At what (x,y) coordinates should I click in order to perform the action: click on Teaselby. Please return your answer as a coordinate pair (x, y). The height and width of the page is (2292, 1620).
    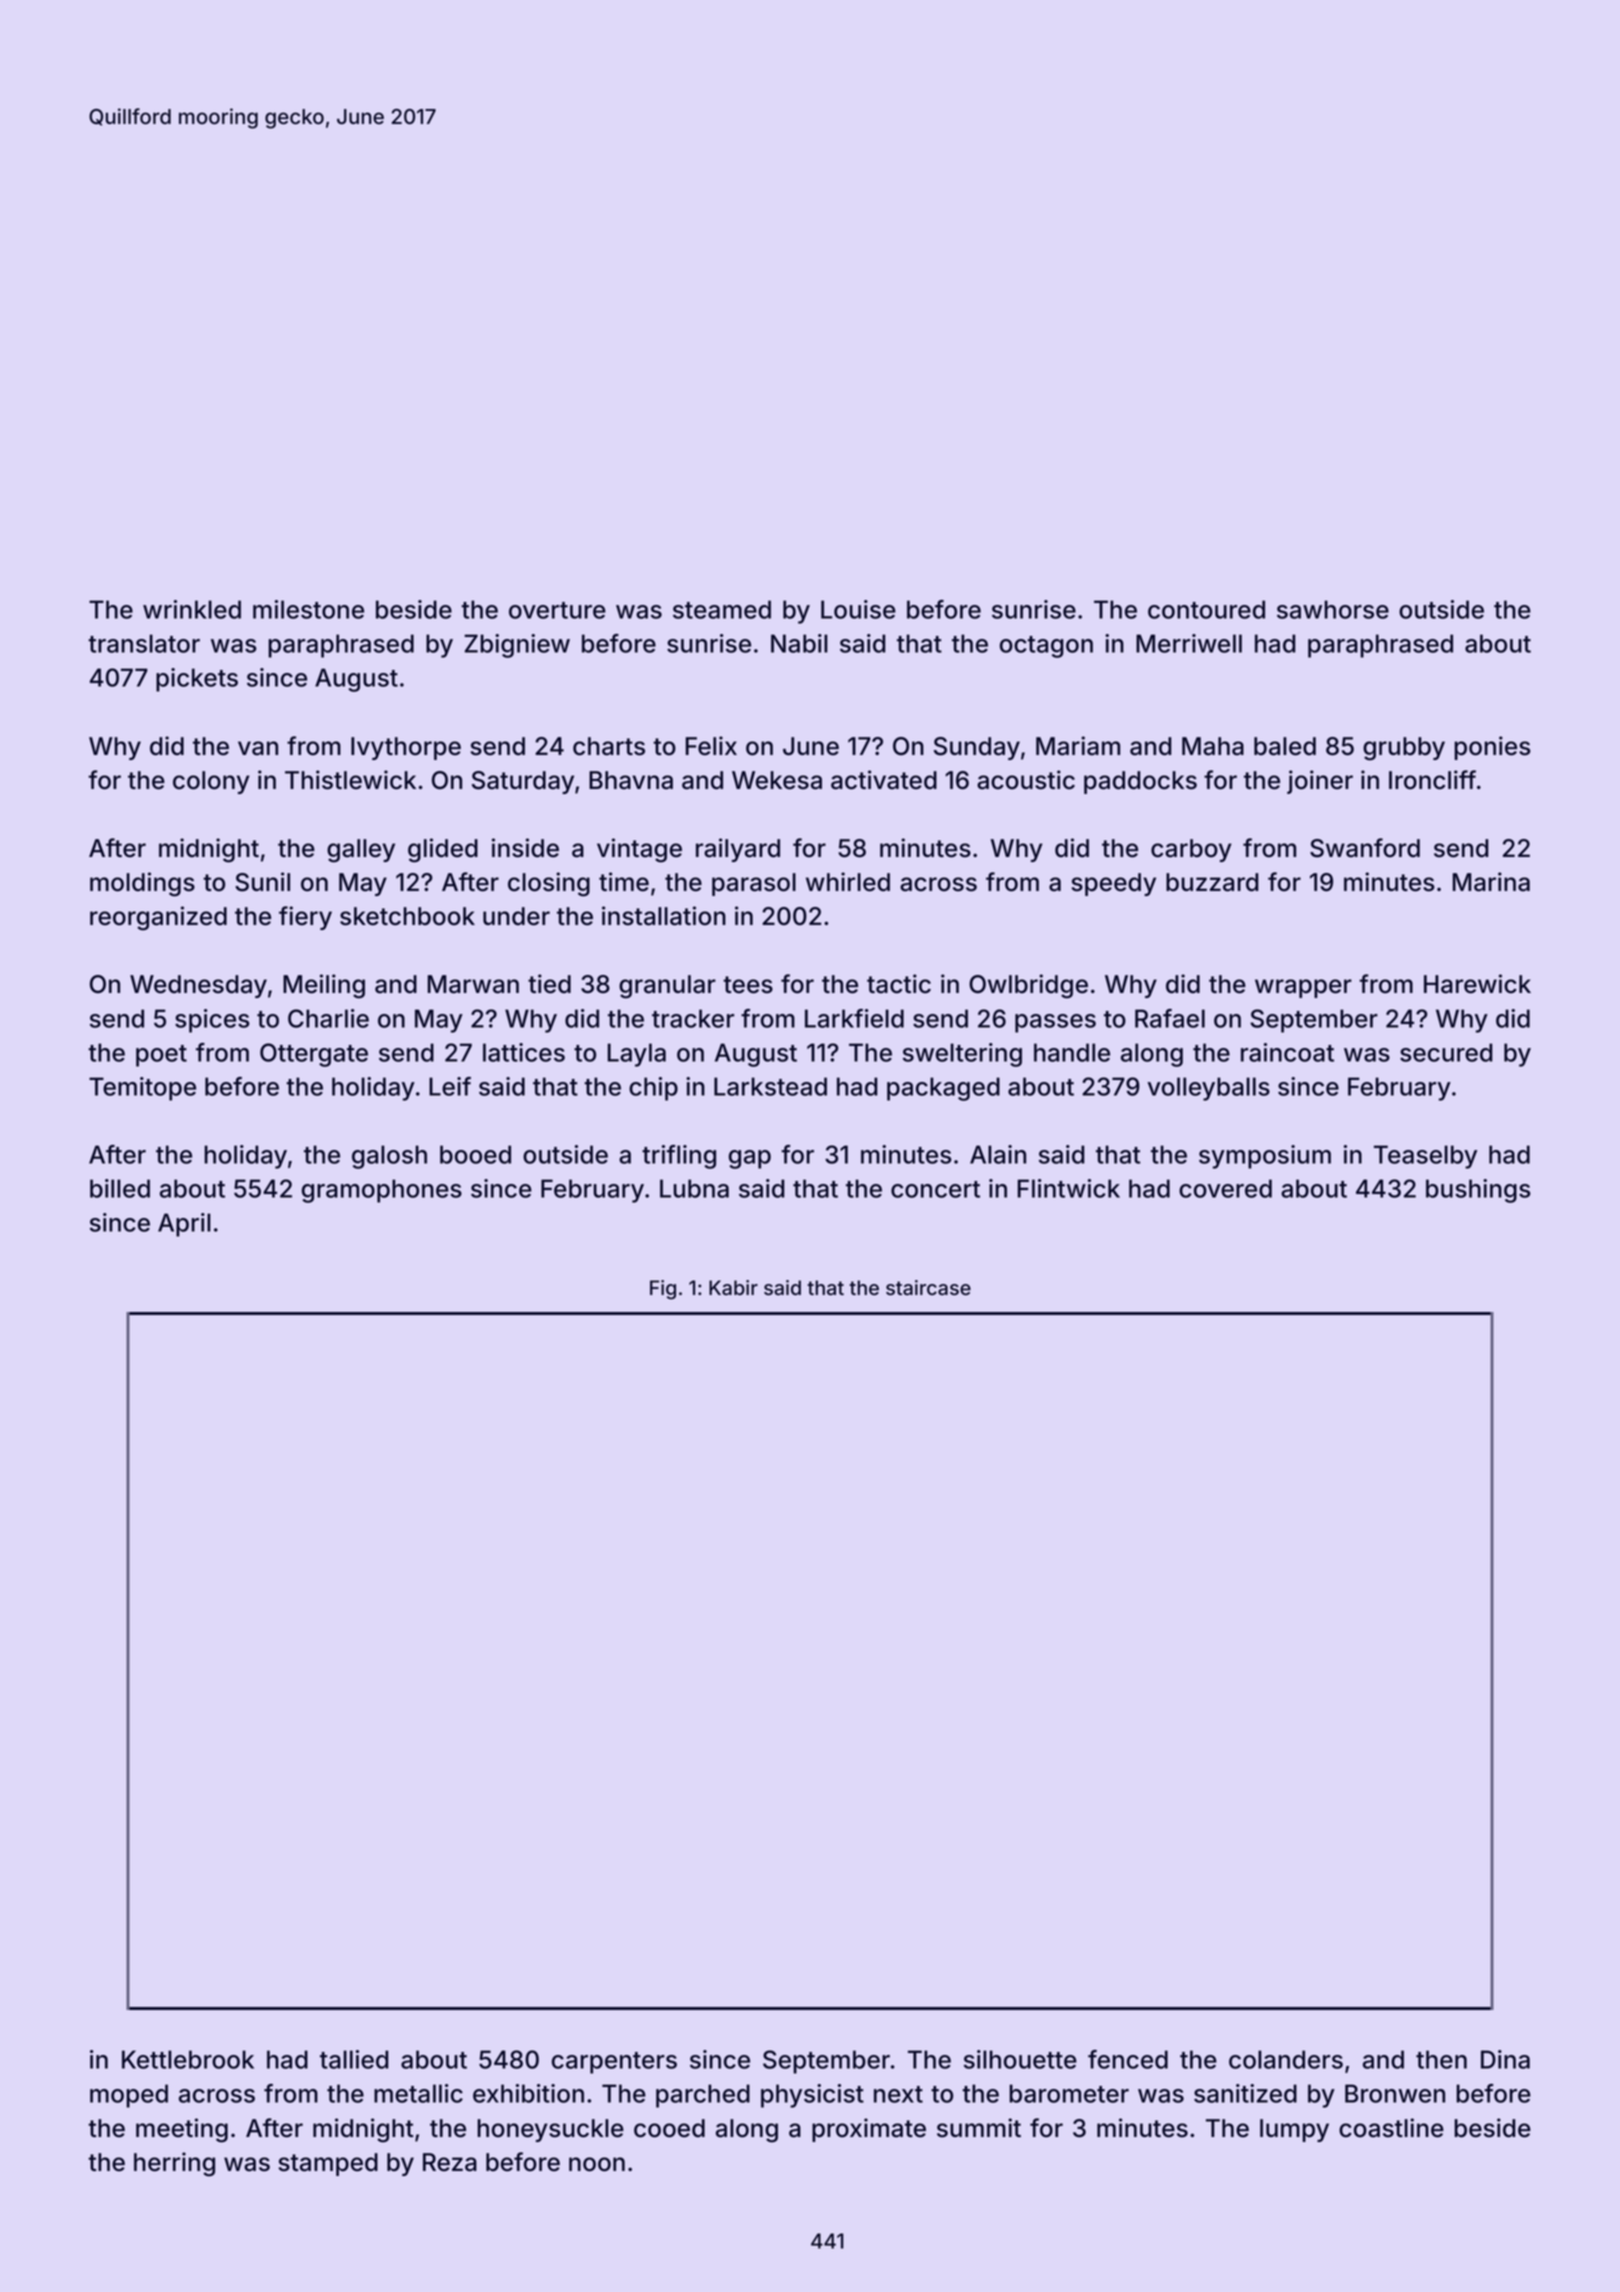
    Looking at the image, I should click on (1425, 1157).
